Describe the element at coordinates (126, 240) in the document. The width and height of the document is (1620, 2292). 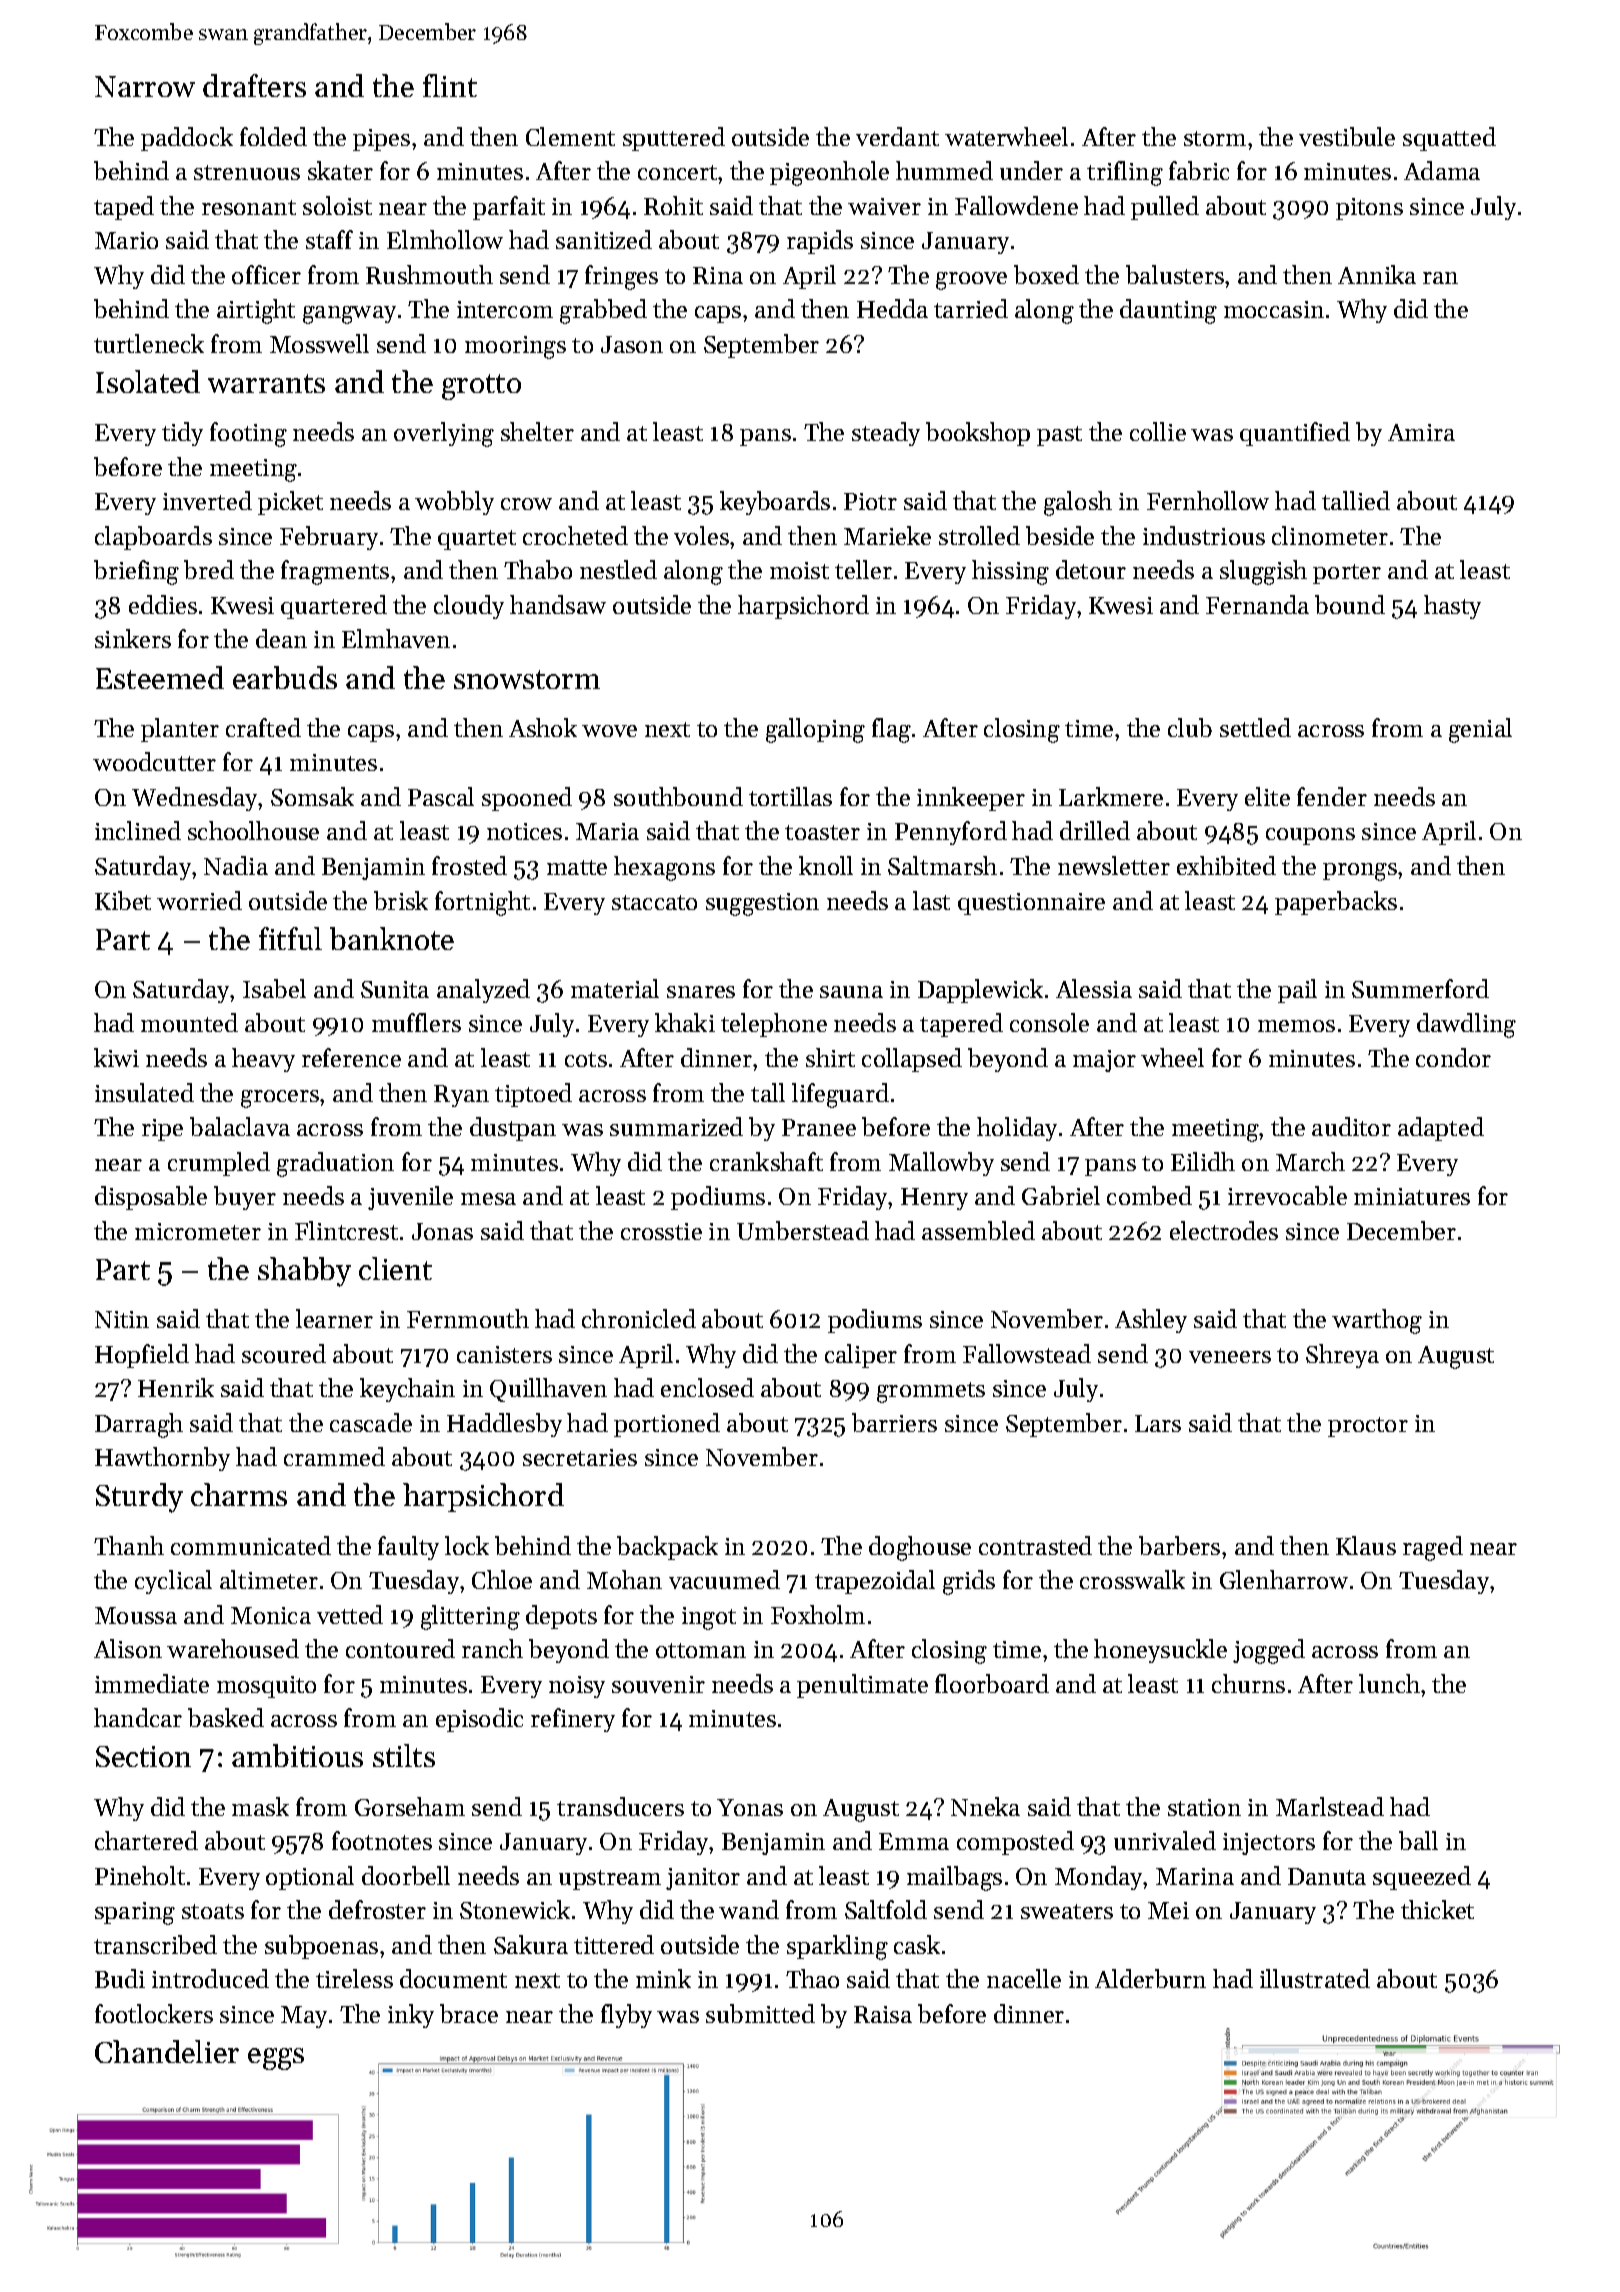
I see `Mario` at that location.
